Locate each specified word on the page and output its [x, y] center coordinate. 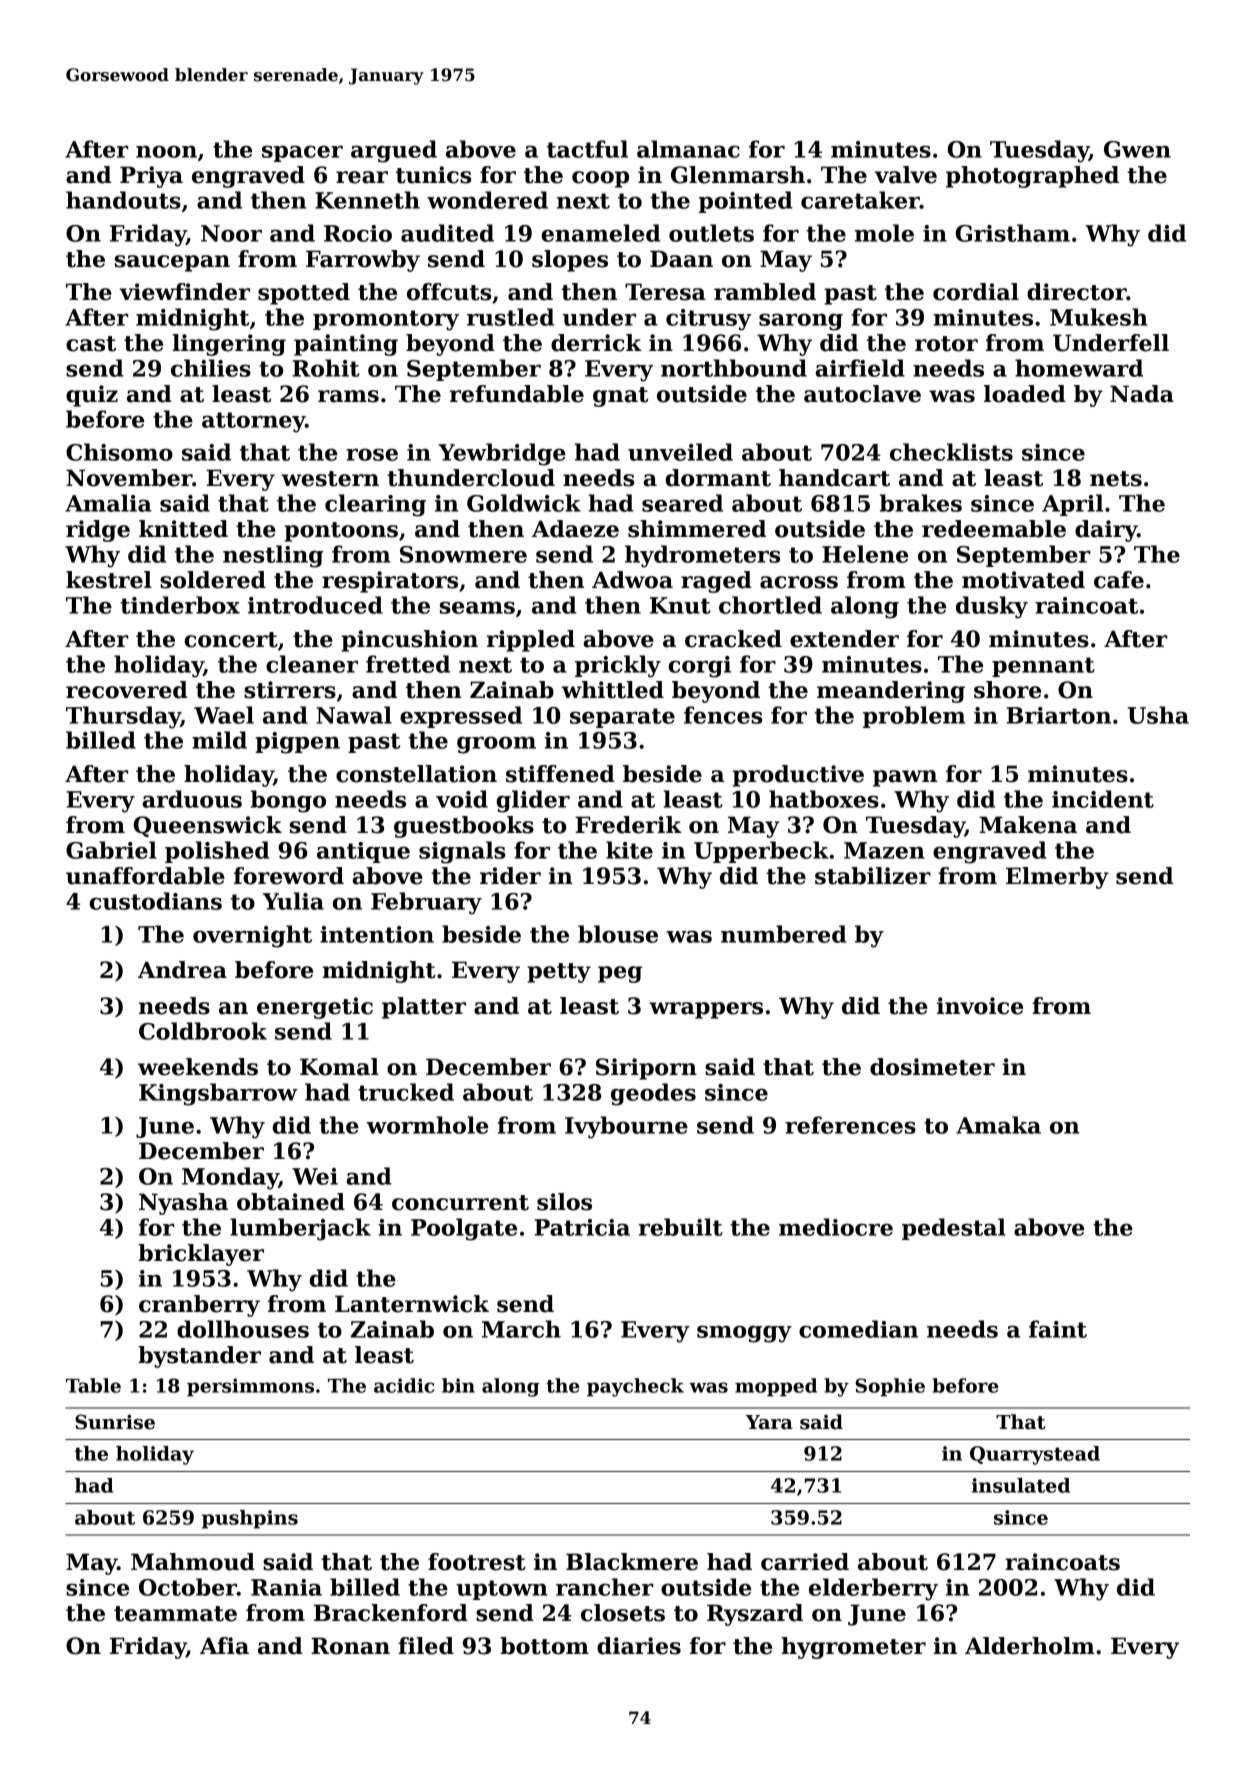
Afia [224, 1646]
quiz [92, 396]
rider [510, 876]
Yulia [293, 901]
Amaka [998, 1125]
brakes [921, 503]
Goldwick [524, 503]
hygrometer [853, 1648]
